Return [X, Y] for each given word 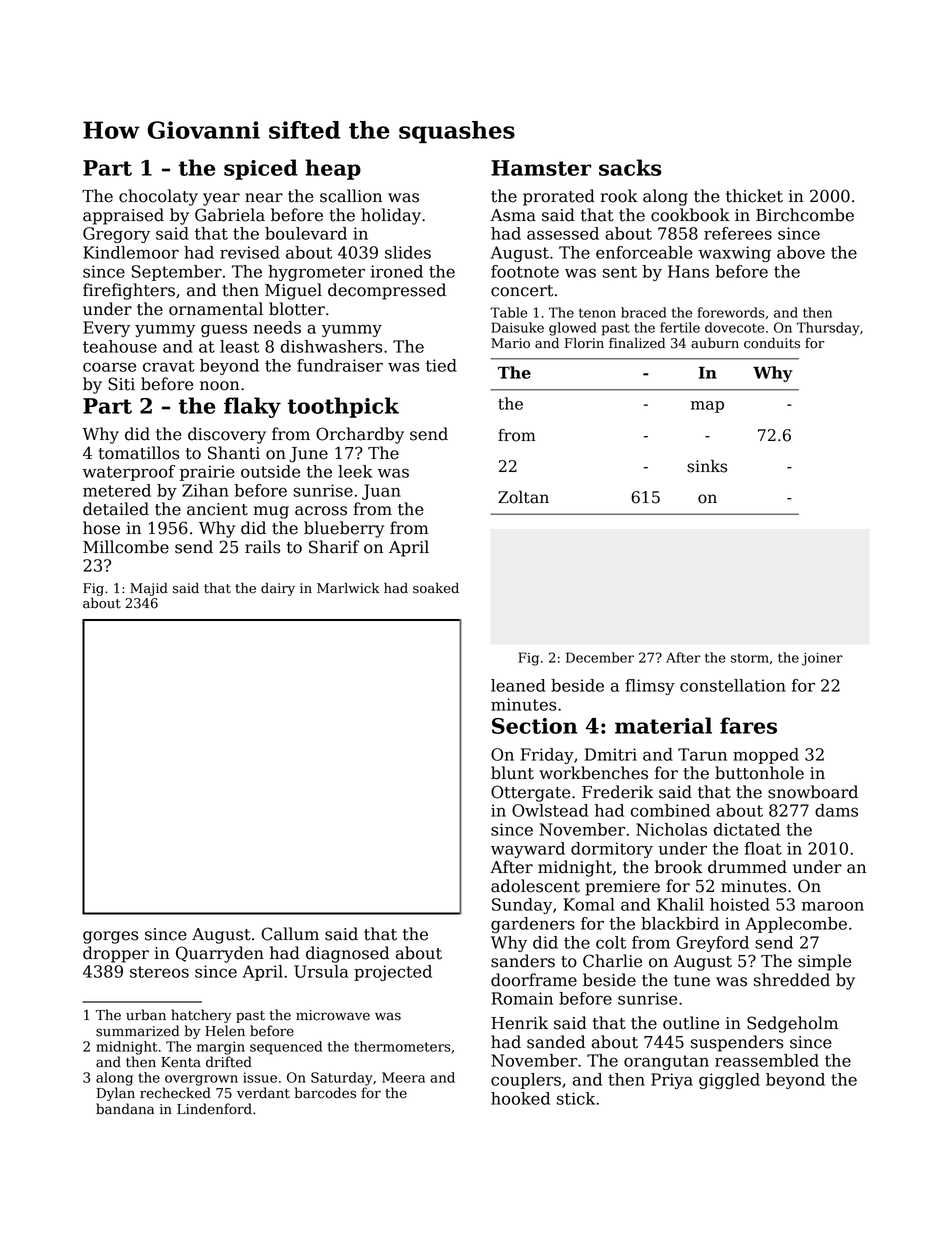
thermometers [402, 1046]
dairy [278, 589]
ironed [397, 271]
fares [748, 725]
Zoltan [523, 497]
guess [224, 330]
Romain [522, 998]
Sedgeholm [792, 1024]
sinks [707, 466]
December [600, 657]
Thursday [828, 329]
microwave [333, 1015]
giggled [729, 1081]
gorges [110, 937]
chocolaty [158, 197]
